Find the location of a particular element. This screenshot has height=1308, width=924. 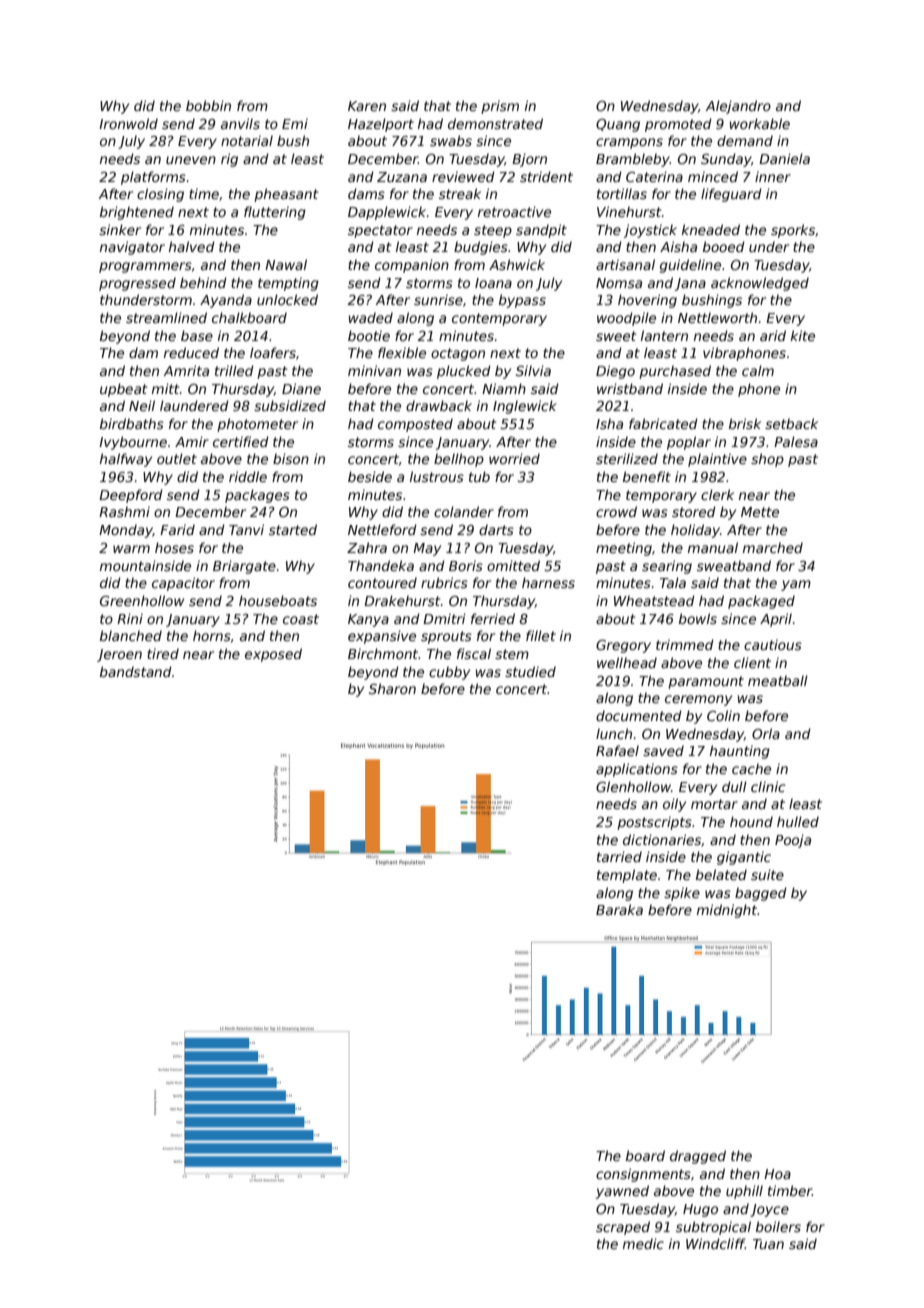

bobbin is located at coordinates (208, 105).
